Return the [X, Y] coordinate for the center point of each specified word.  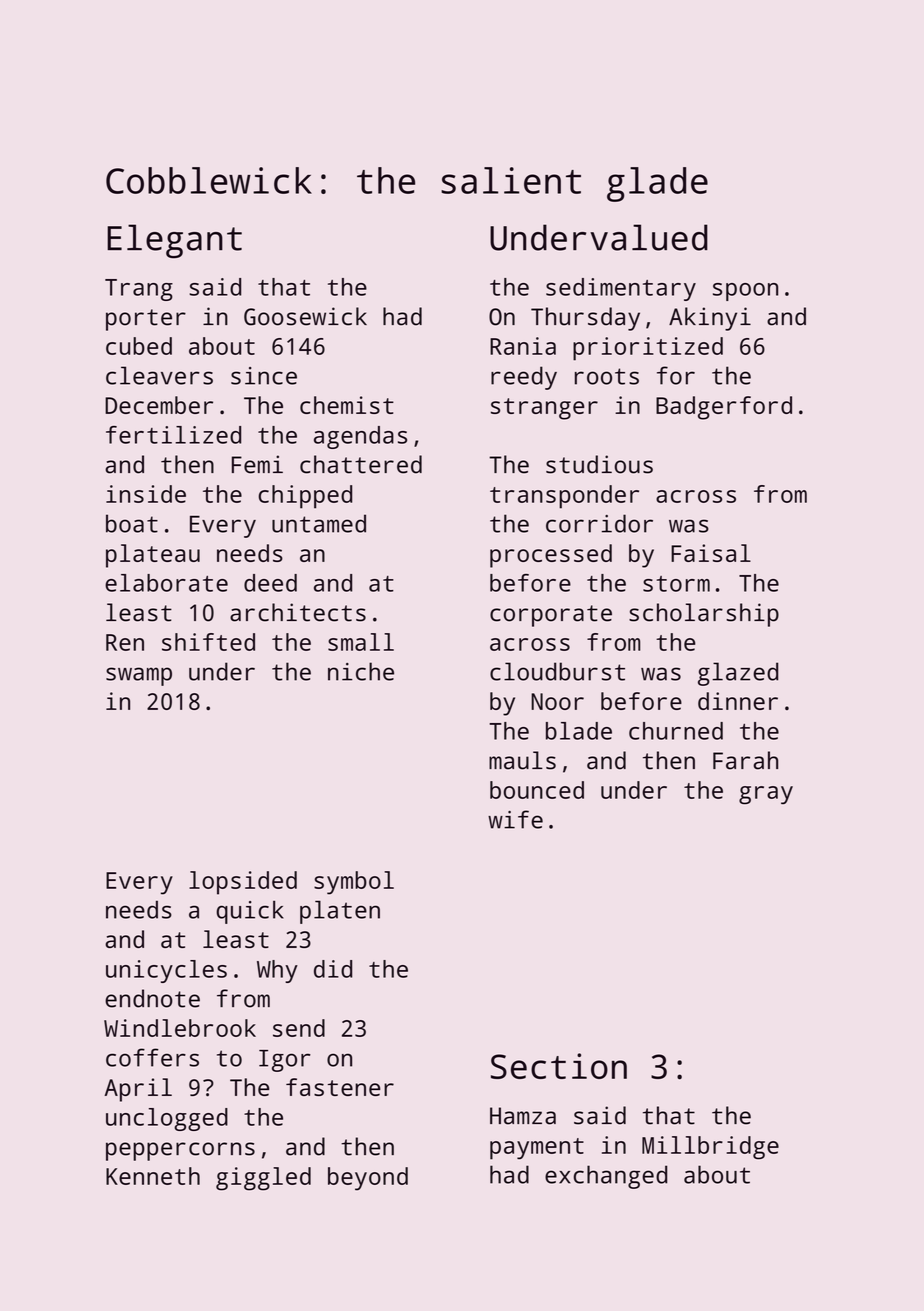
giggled [263, 1179]
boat [132, 523]
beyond [368, 1179]
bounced [537, 790]
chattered [361, 464]
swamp [139, 676]
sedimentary [621, 289]
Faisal [711, 553]
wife [515, 819]
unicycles [166, 971]
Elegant [174, 241]
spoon [745, 292]
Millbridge [710, 1148]
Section [559, 1066]
